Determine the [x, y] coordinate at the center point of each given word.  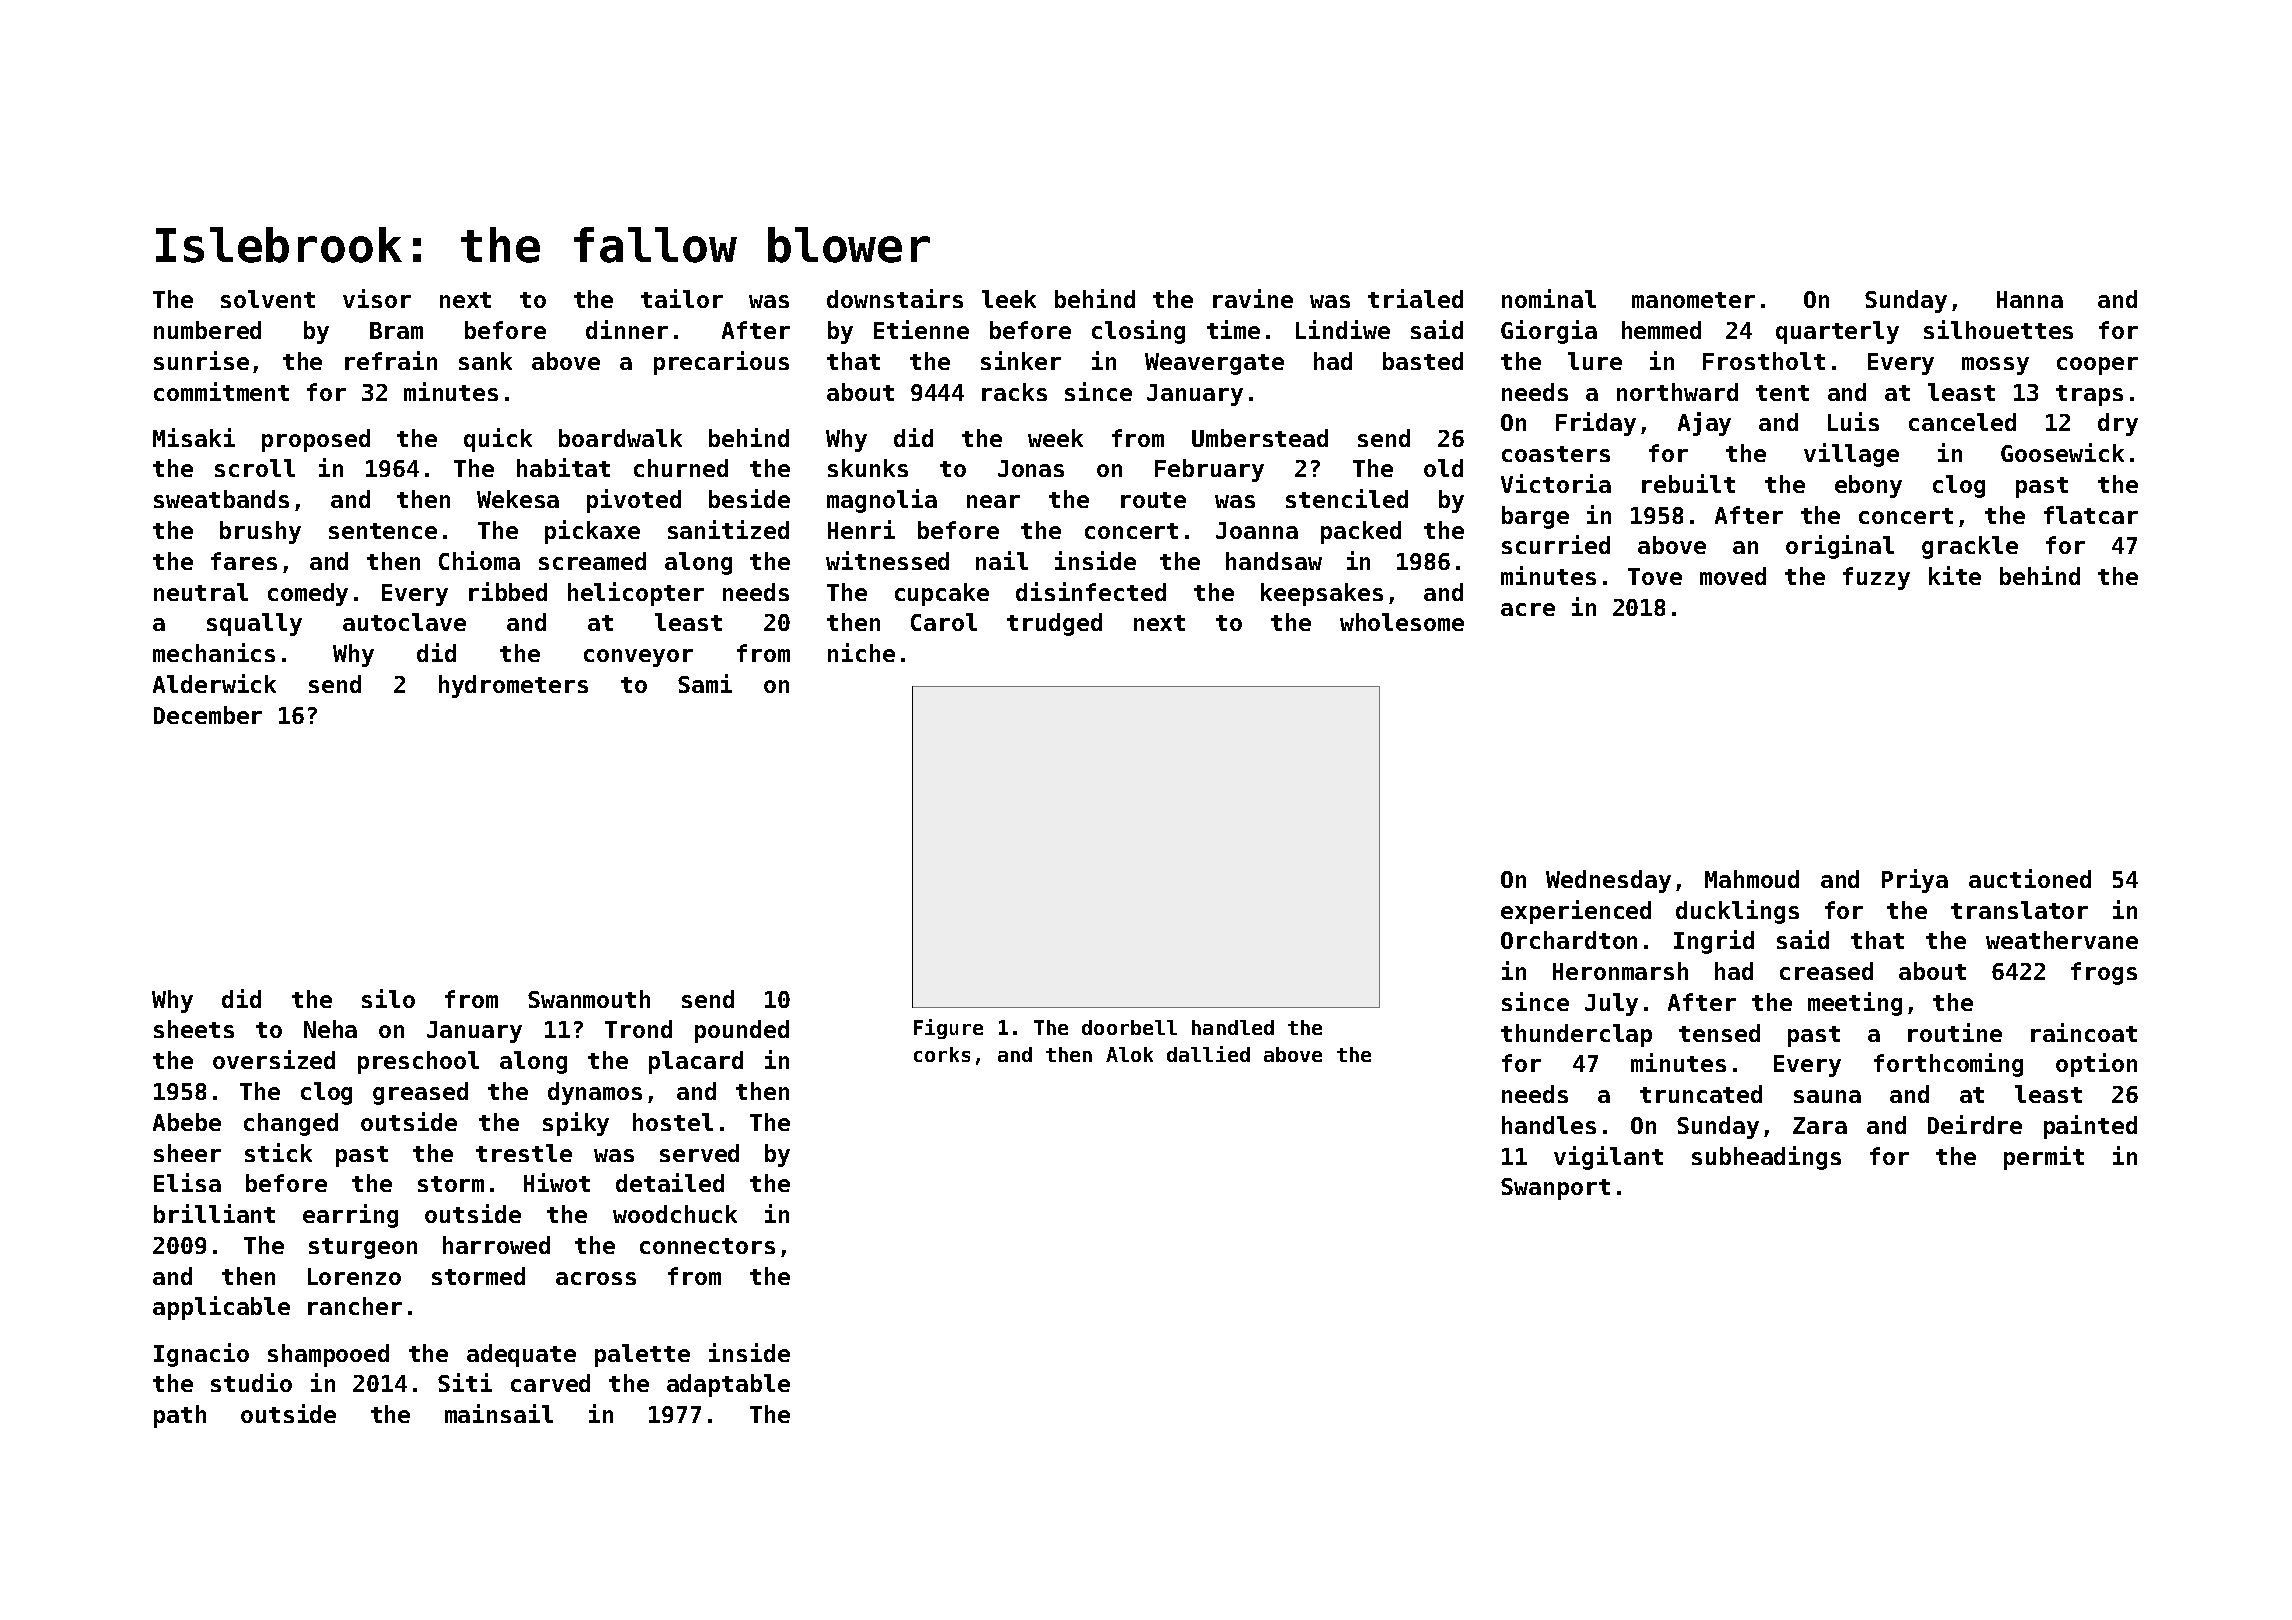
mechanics [214, 652]
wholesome [1402, 622]
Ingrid [1714, 942]
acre [1528, 609]
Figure [948, 1029]
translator [2019, 910]
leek [1009, 299]
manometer [1693, 300]
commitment [221, 391]
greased [420, 1093]
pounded [742, 1031]
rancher [355, 1306]
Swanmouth [589, 999]
